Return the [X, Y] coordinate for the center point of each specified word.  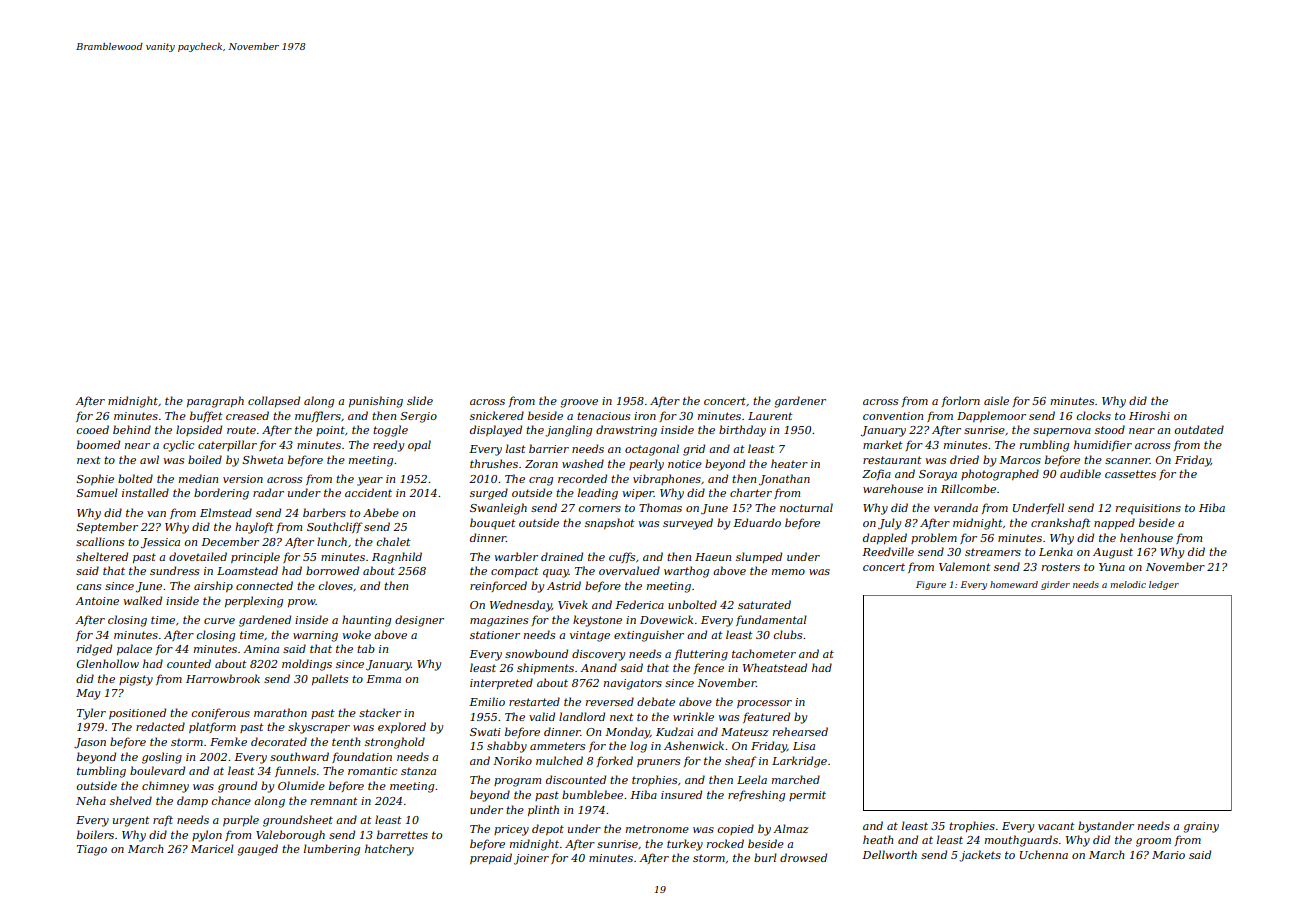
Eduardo [757, 522]
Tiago [92, 850]
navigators [633, 684]
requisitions [1148, 509]
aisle [996, 400]
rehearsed [800, 731]
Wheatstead [775, 667]
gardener [800, 402]
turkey [685, 845]
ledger [1164, 585]
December [230, 541]
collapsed [274, 401]
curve [219, 621]
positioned [137, 713]
